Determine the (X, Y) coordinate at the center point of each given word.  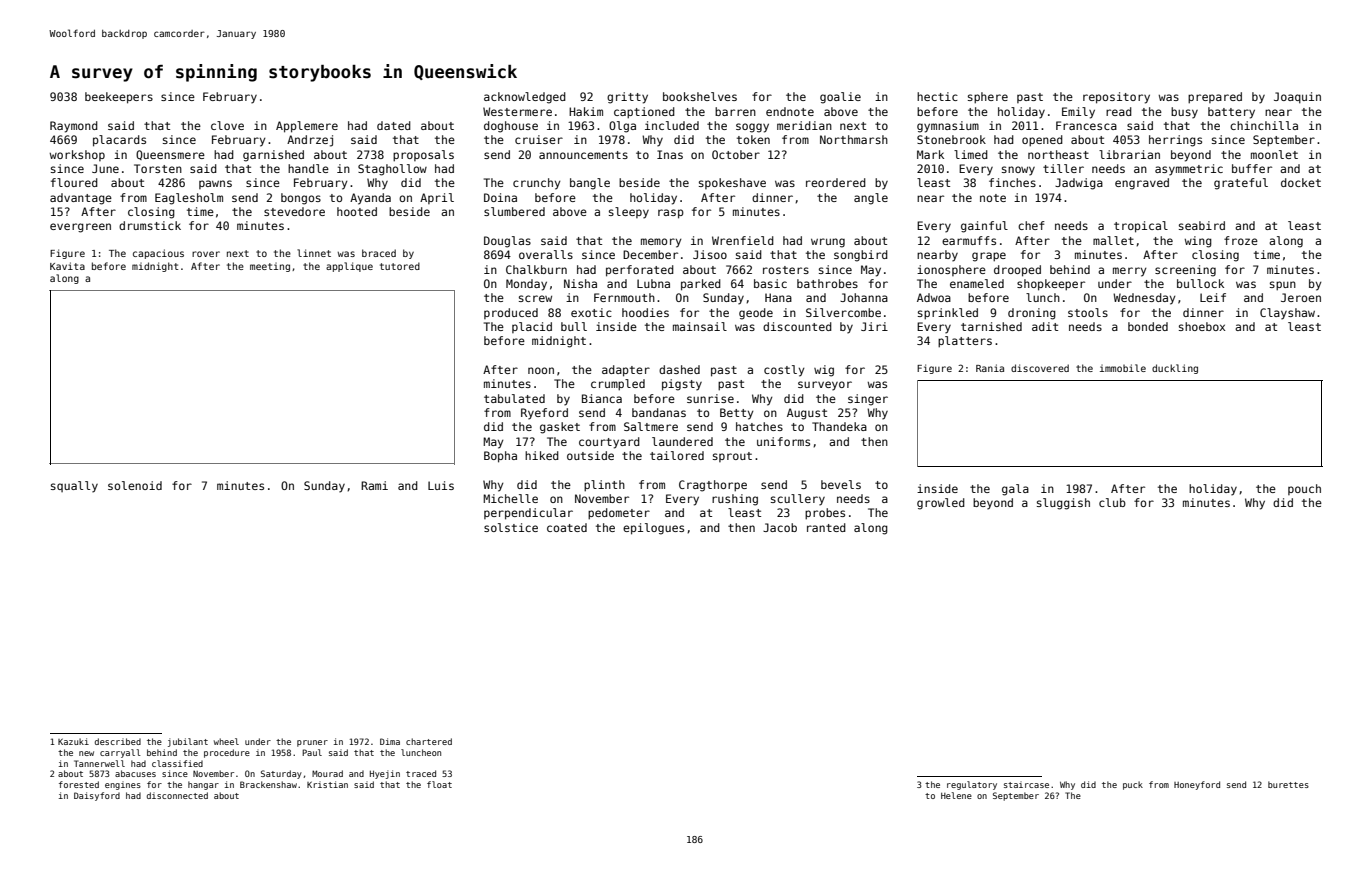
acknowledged (525, 98)
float (439, 784)
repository (1116, 98)
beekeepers (119, 98)
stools (1088, 312)
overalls (546, 254)
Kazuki (73, 741)
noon (541, 370)
